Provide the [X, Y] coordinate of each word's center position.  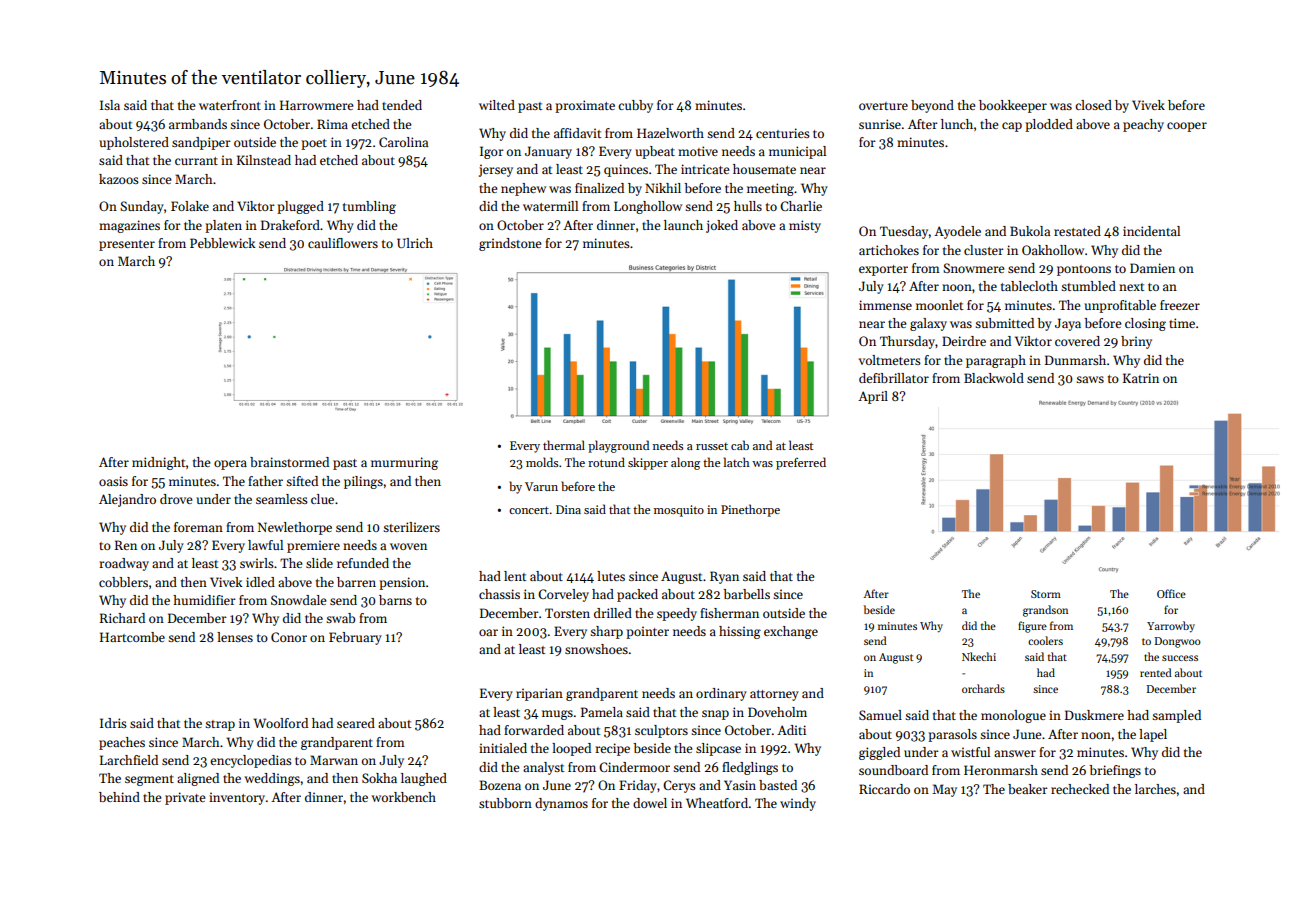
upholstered [134, 143]
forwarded [534, 730]
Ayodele [957, 232]
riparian [539, 694]
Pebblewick [222, 243]
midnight [159, 463]
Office [1171, 593]
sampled [1176, 716]
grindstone [510, 244]
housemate [764, 169]
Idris [113, 723]
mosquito [679, 511]
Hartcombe [132, 637]
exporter [883, 270]
